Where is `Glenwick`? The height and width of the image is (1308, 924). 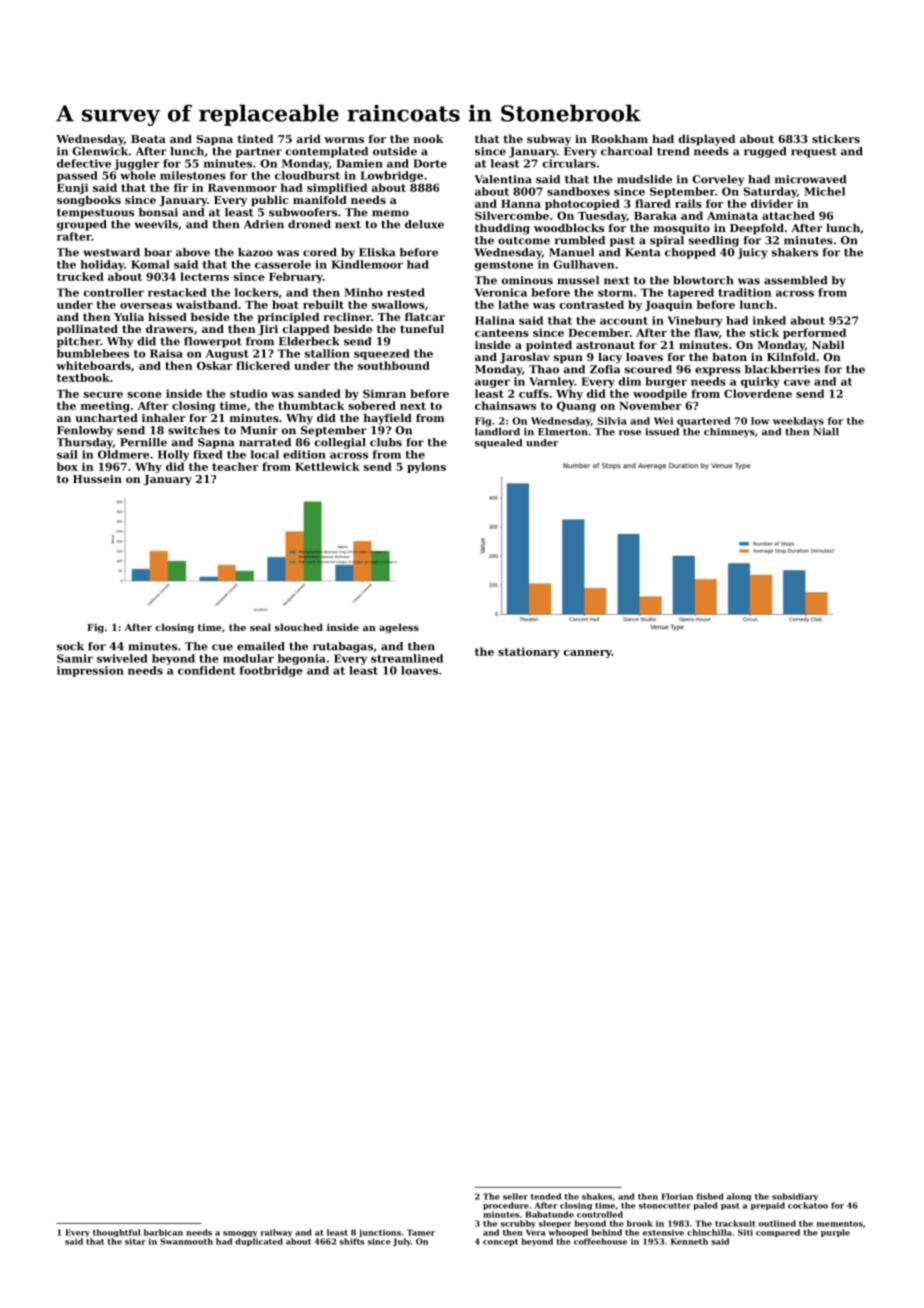 Glenwick is located at coordinates (100, 151).
